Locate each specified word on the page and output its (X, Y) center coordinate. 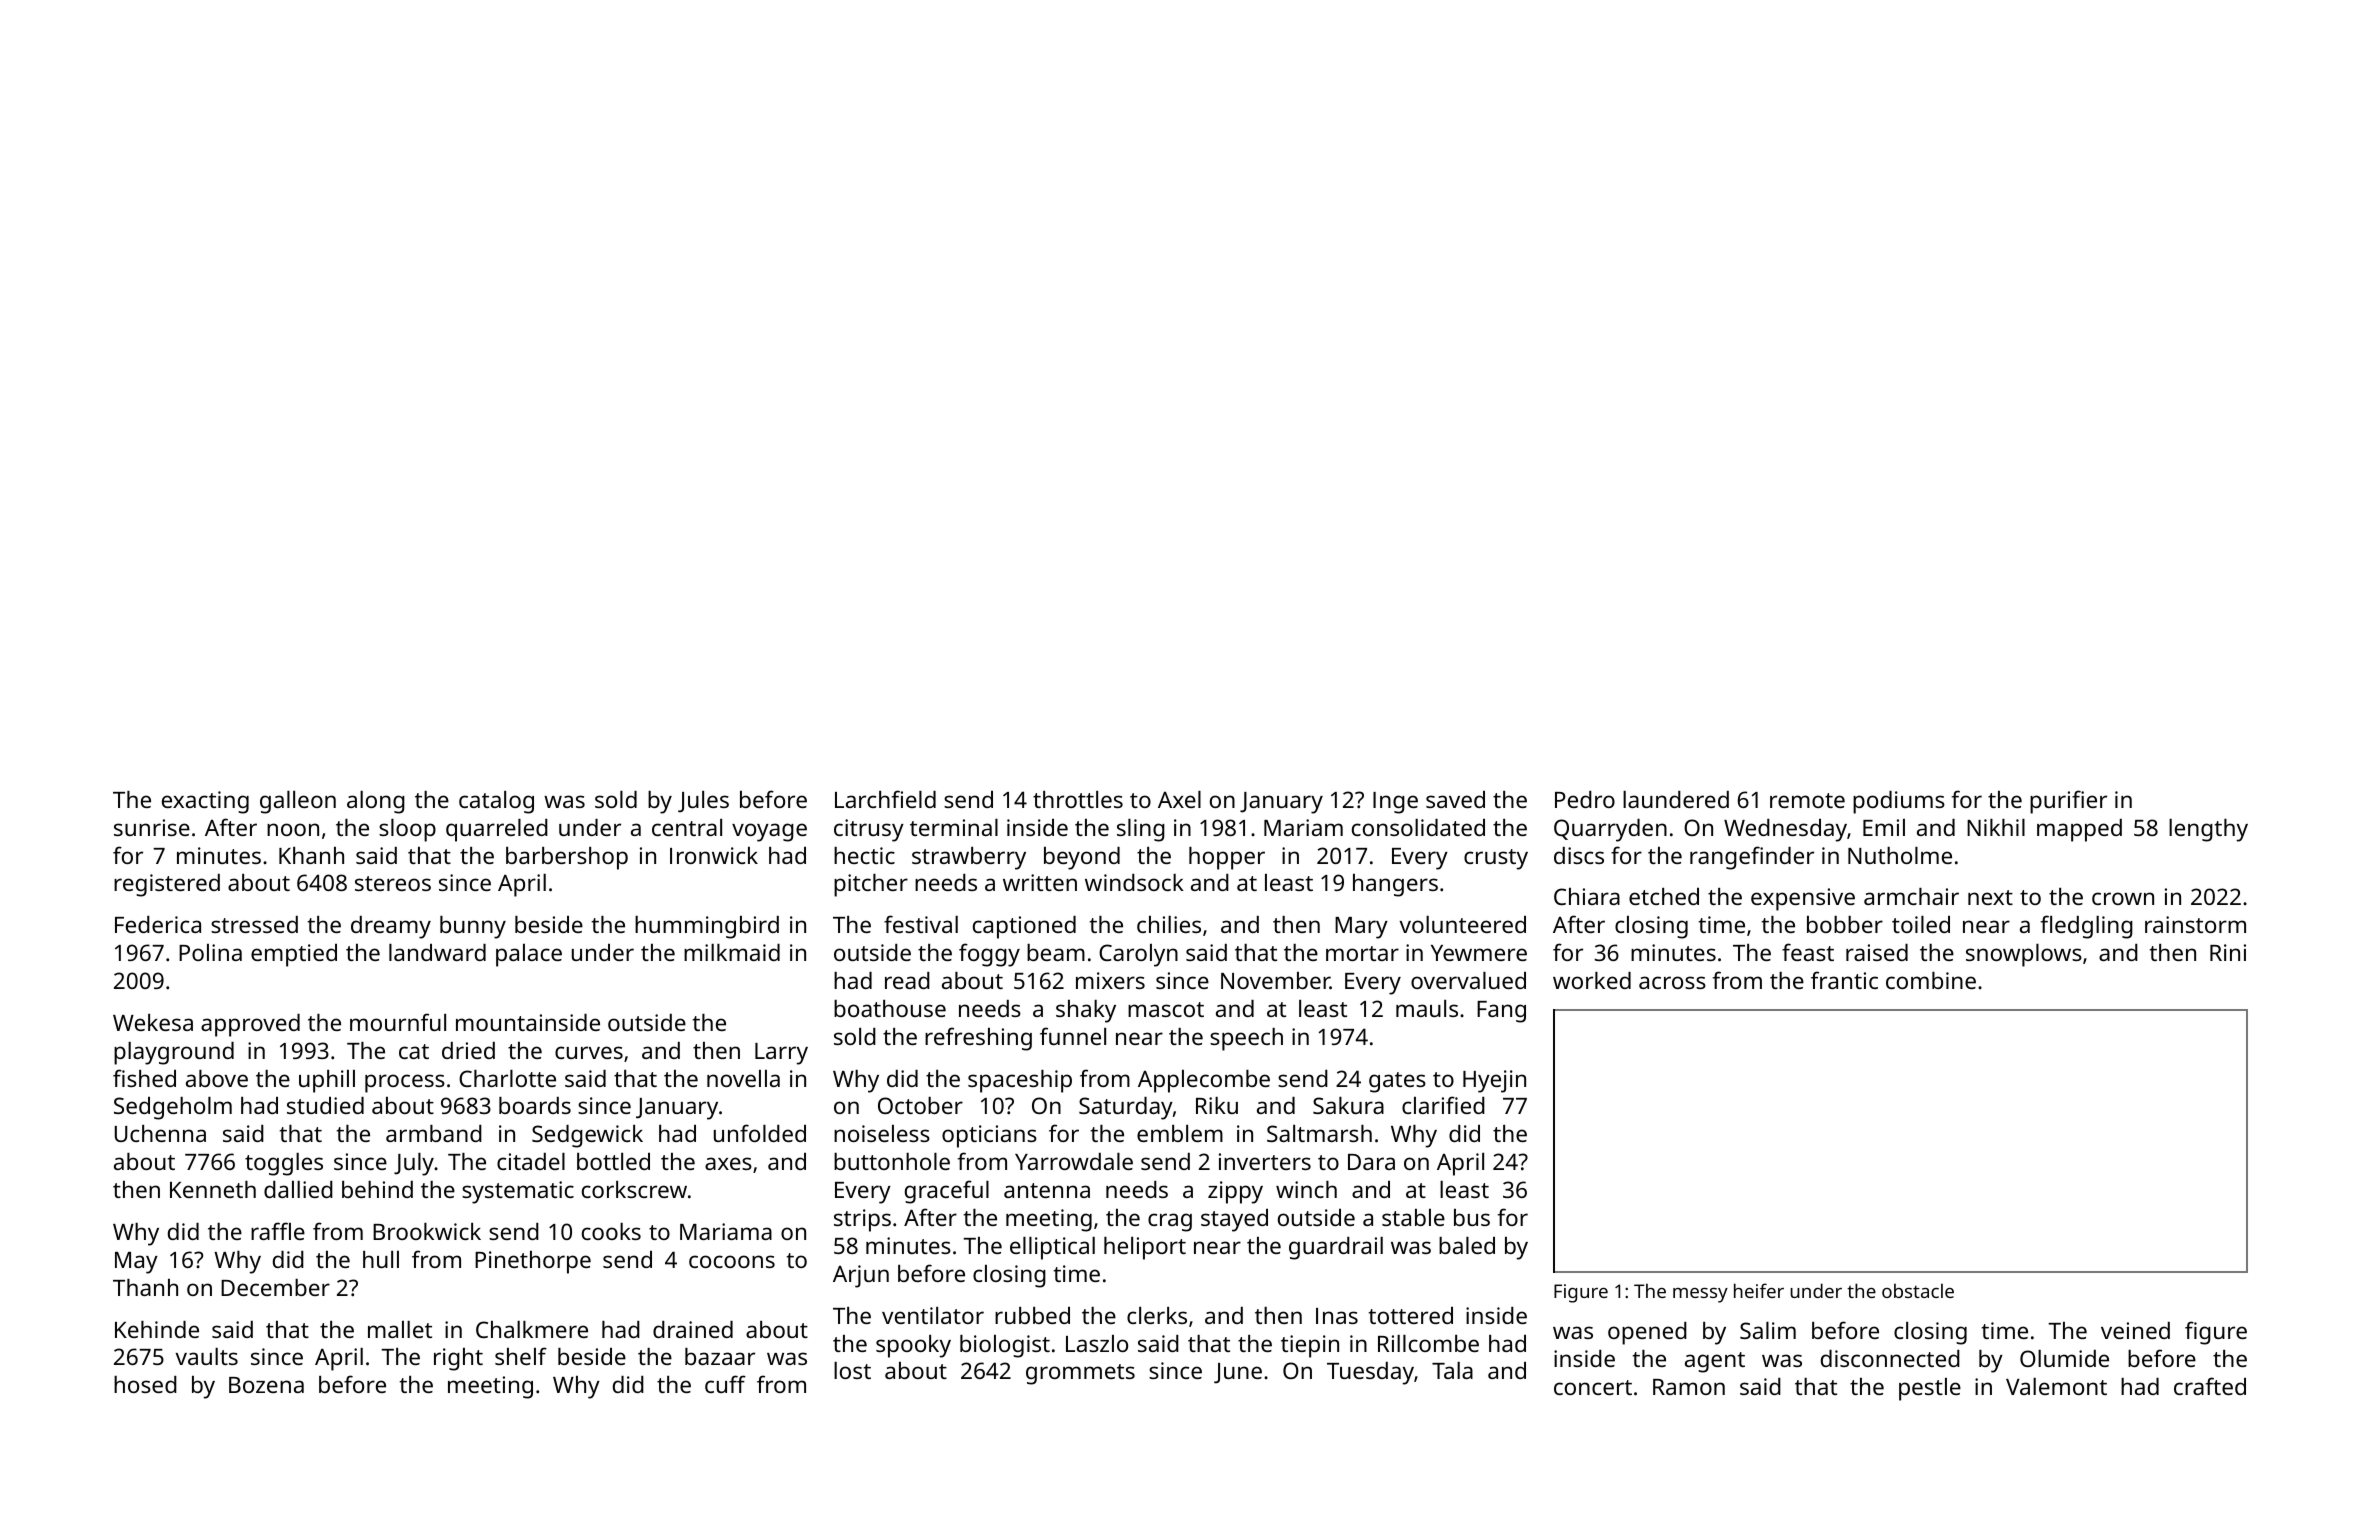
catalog (496, 802)
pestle (1930, 1389)
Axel (1179, 799)
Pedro (1585, 799)
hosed (145, 1384)
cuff (725, 1384)
